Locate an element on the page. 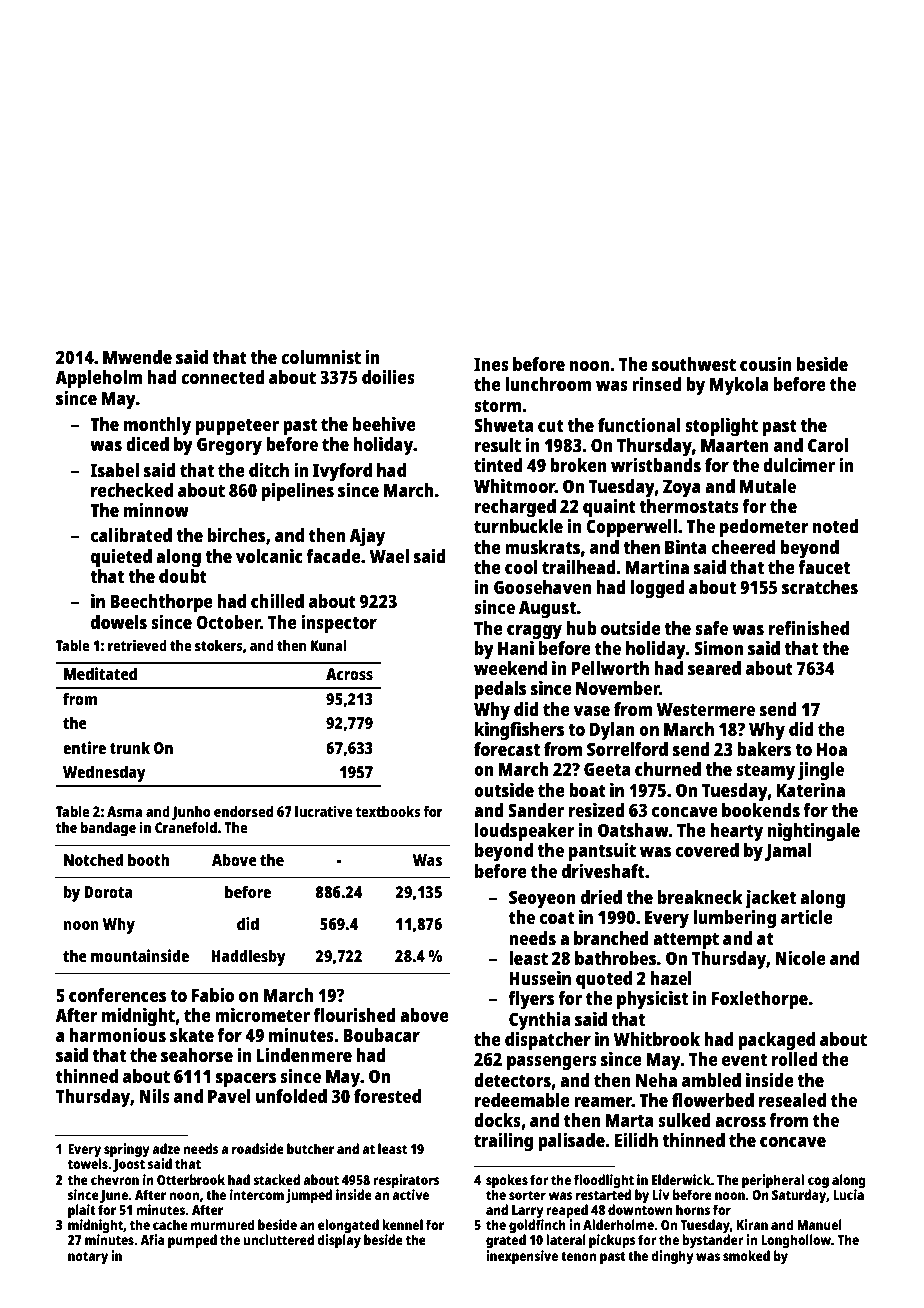 This page has height=1308, width=924. rechecked is located at coordinates (132, 490).
